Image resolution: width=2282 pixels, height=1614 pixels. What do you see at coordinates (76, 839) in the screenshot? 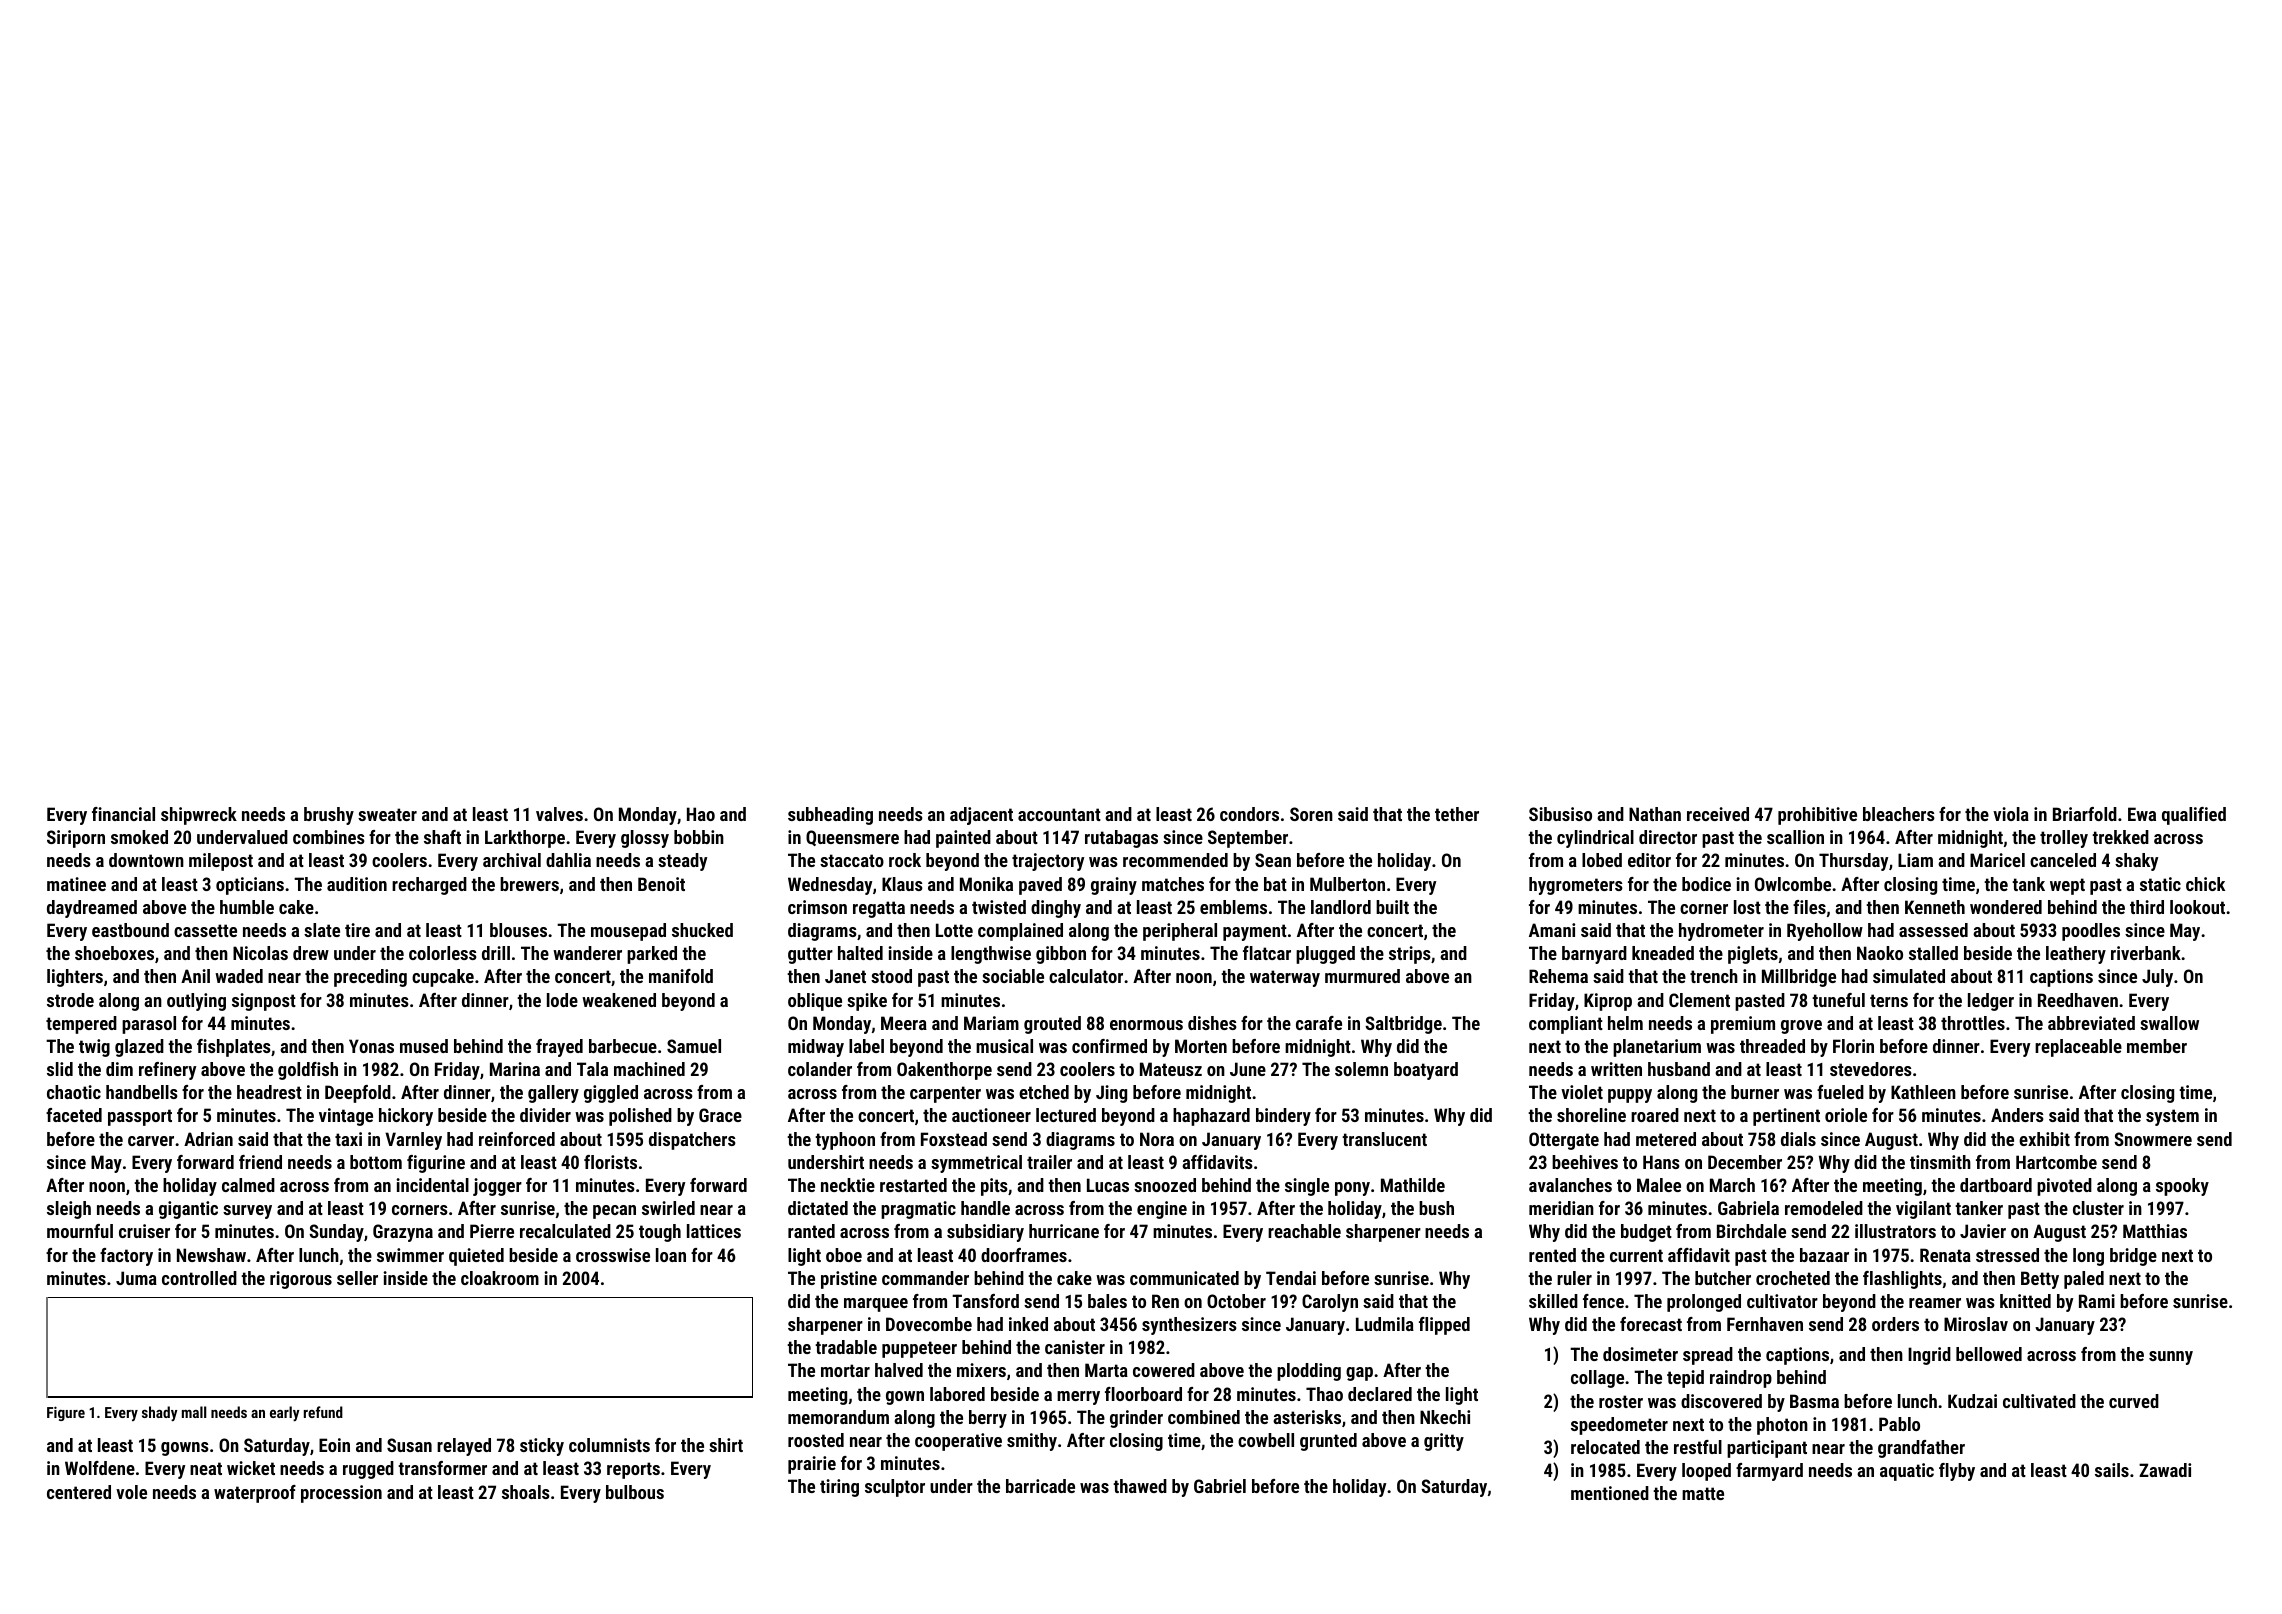
I see `Siriporn` at bounding box center [76, 839].
